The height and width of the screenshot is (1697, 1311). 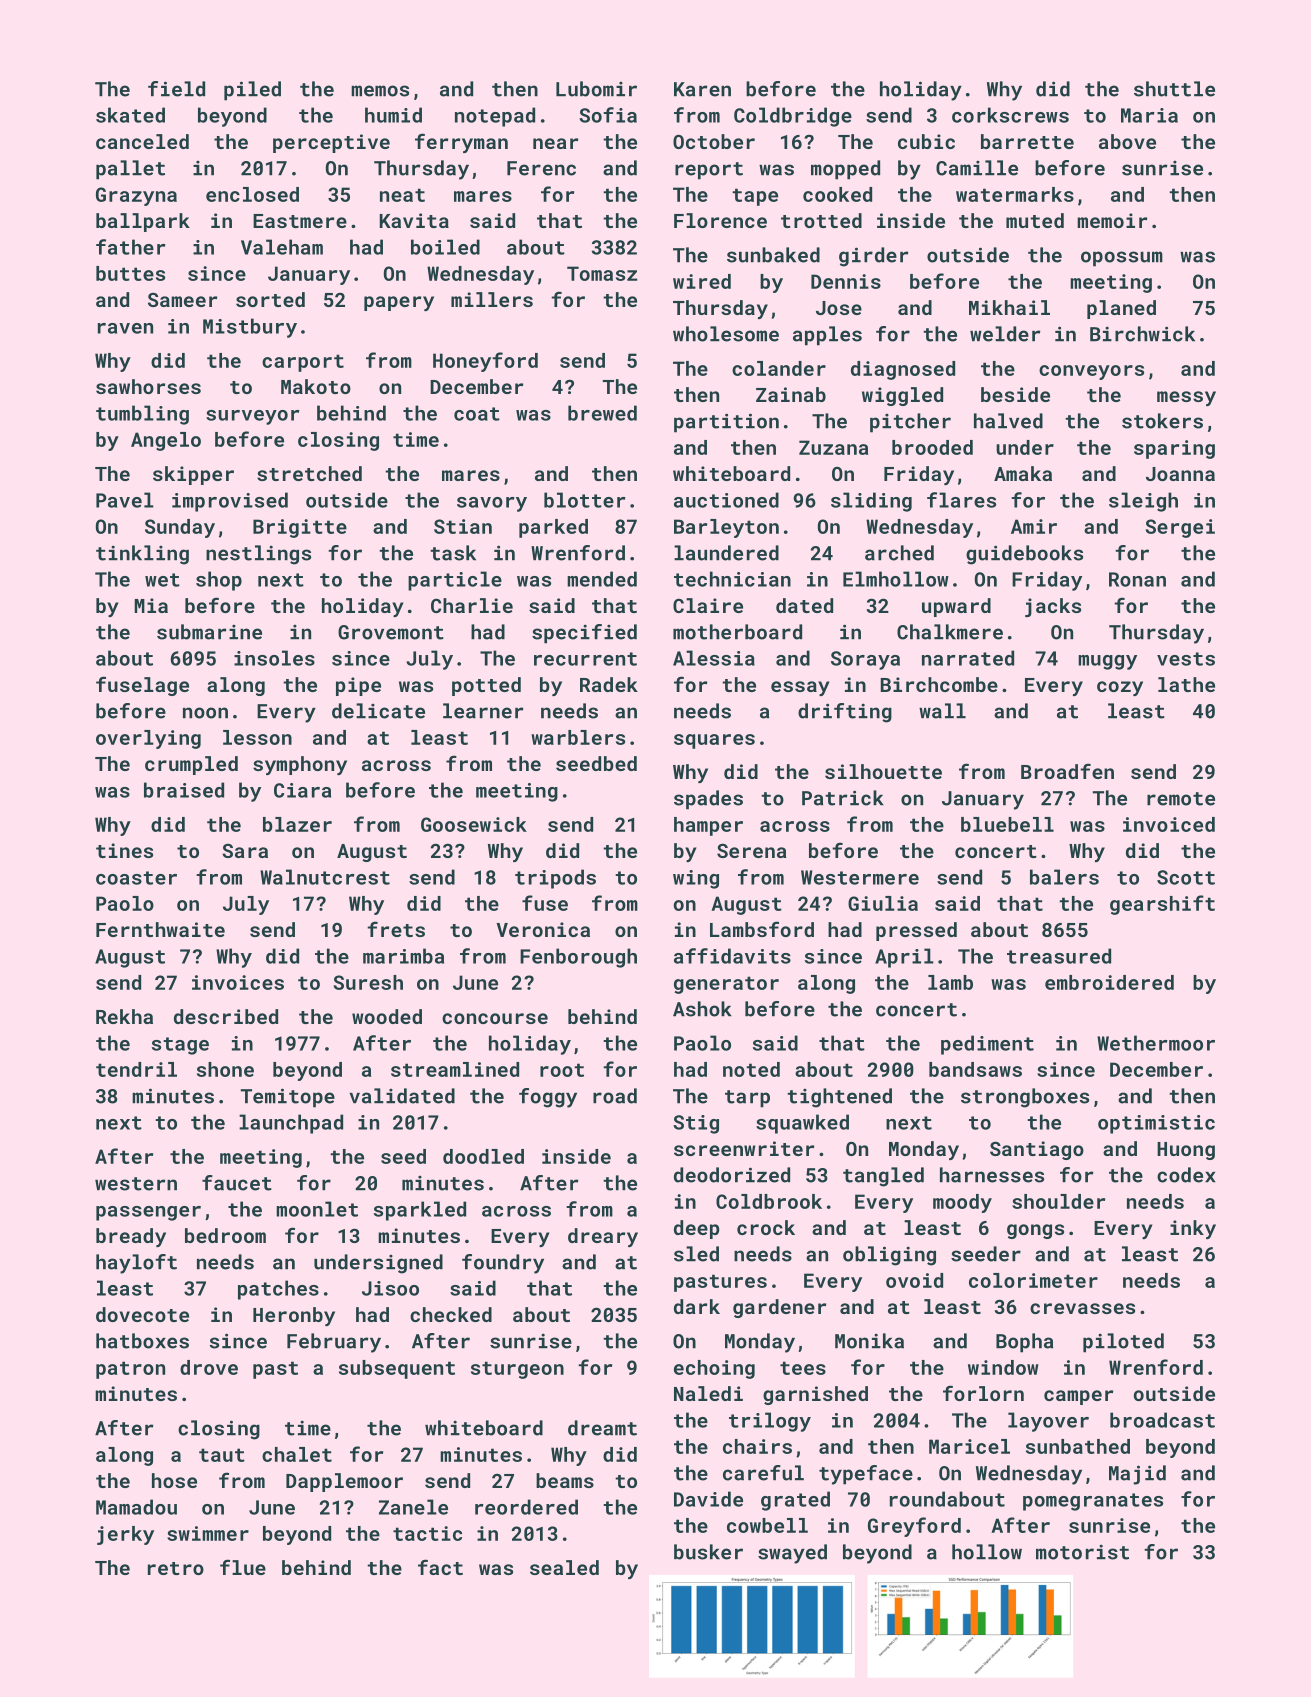 I want to click on Amir, so click(x=1034, y=526).
